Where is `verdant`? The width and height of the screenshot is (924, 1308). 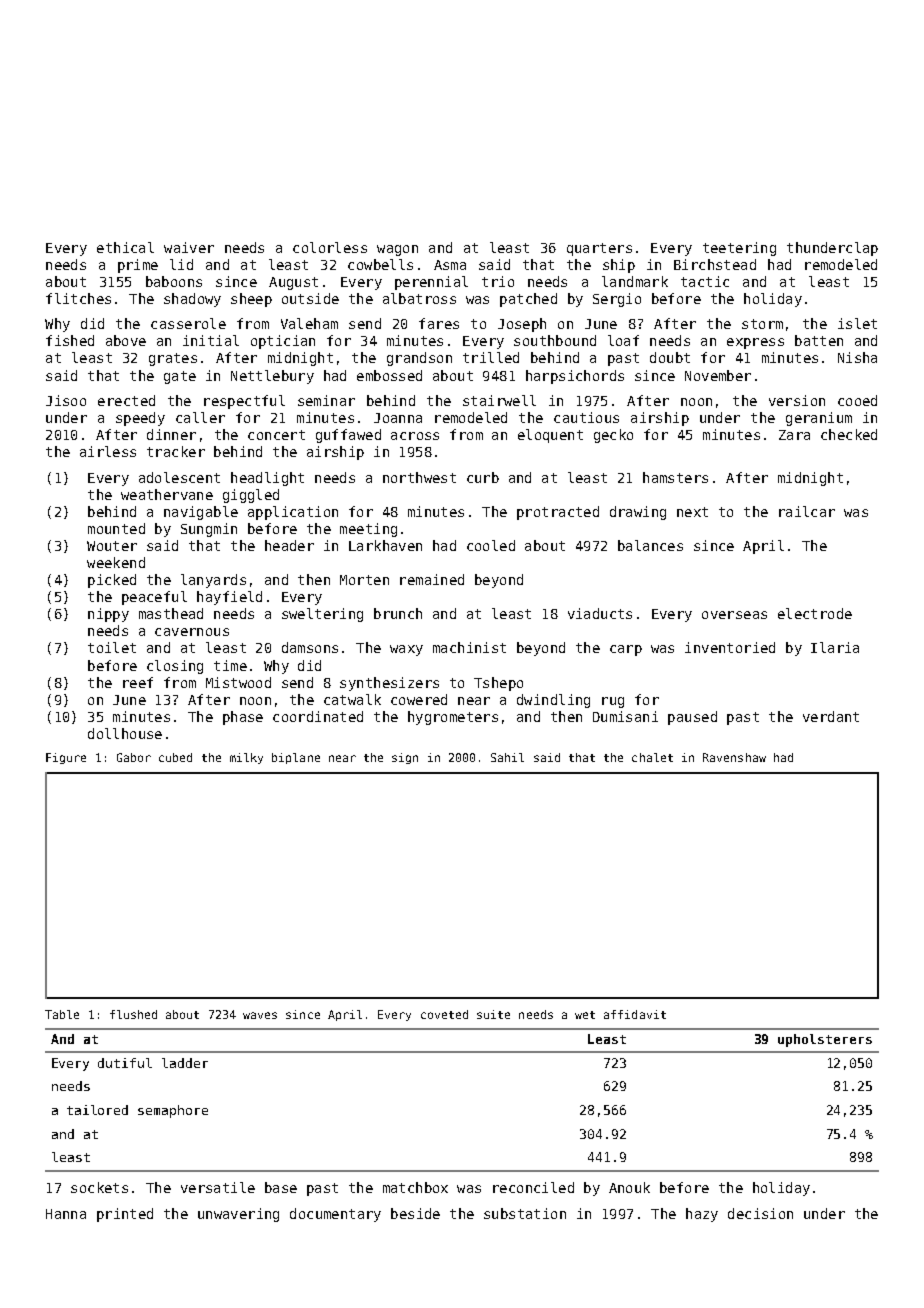
verdant is located at coordinates (831, 716).
